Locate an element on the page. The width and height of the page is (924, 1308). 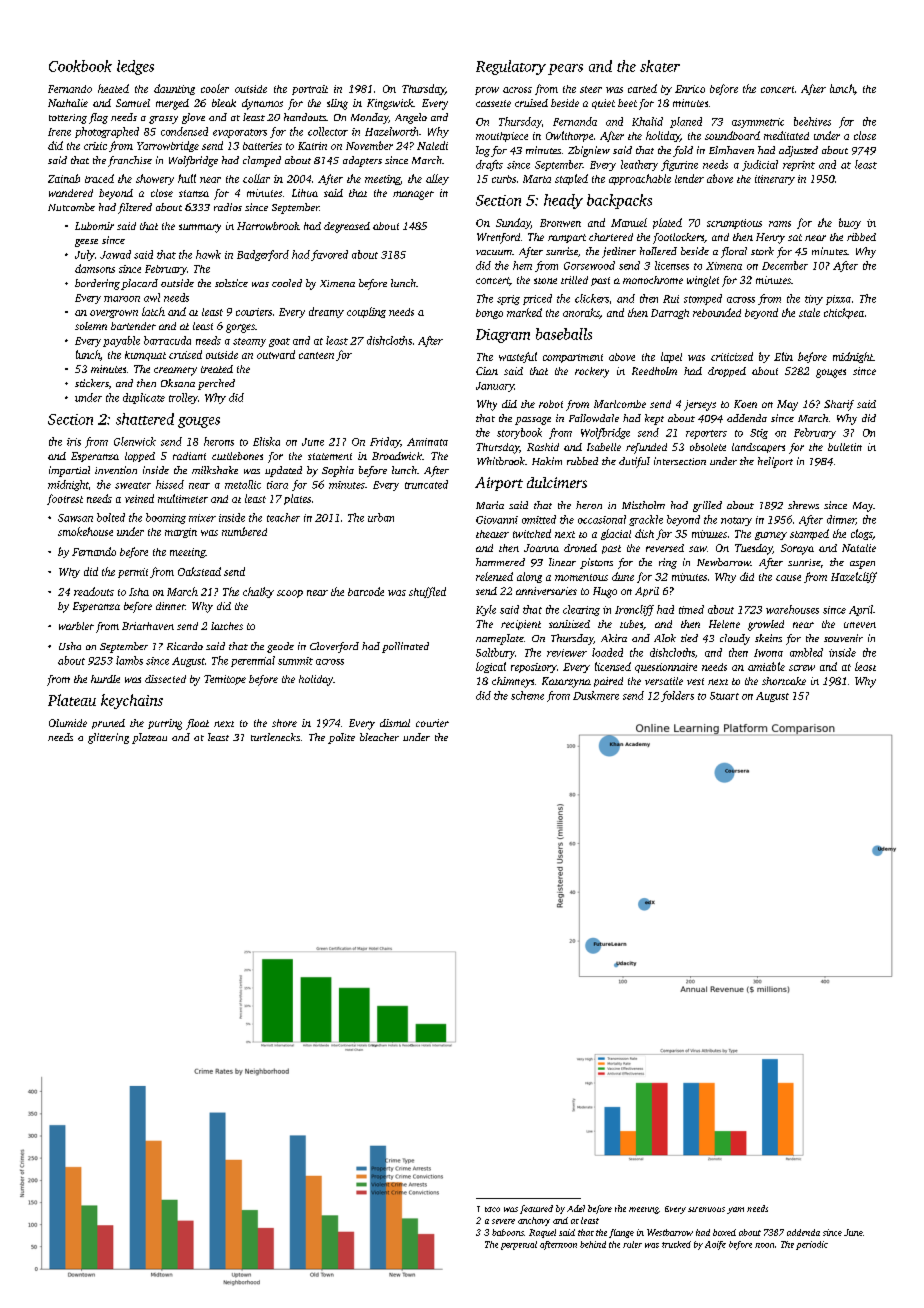
summary is located at coordinates (200, 228).
